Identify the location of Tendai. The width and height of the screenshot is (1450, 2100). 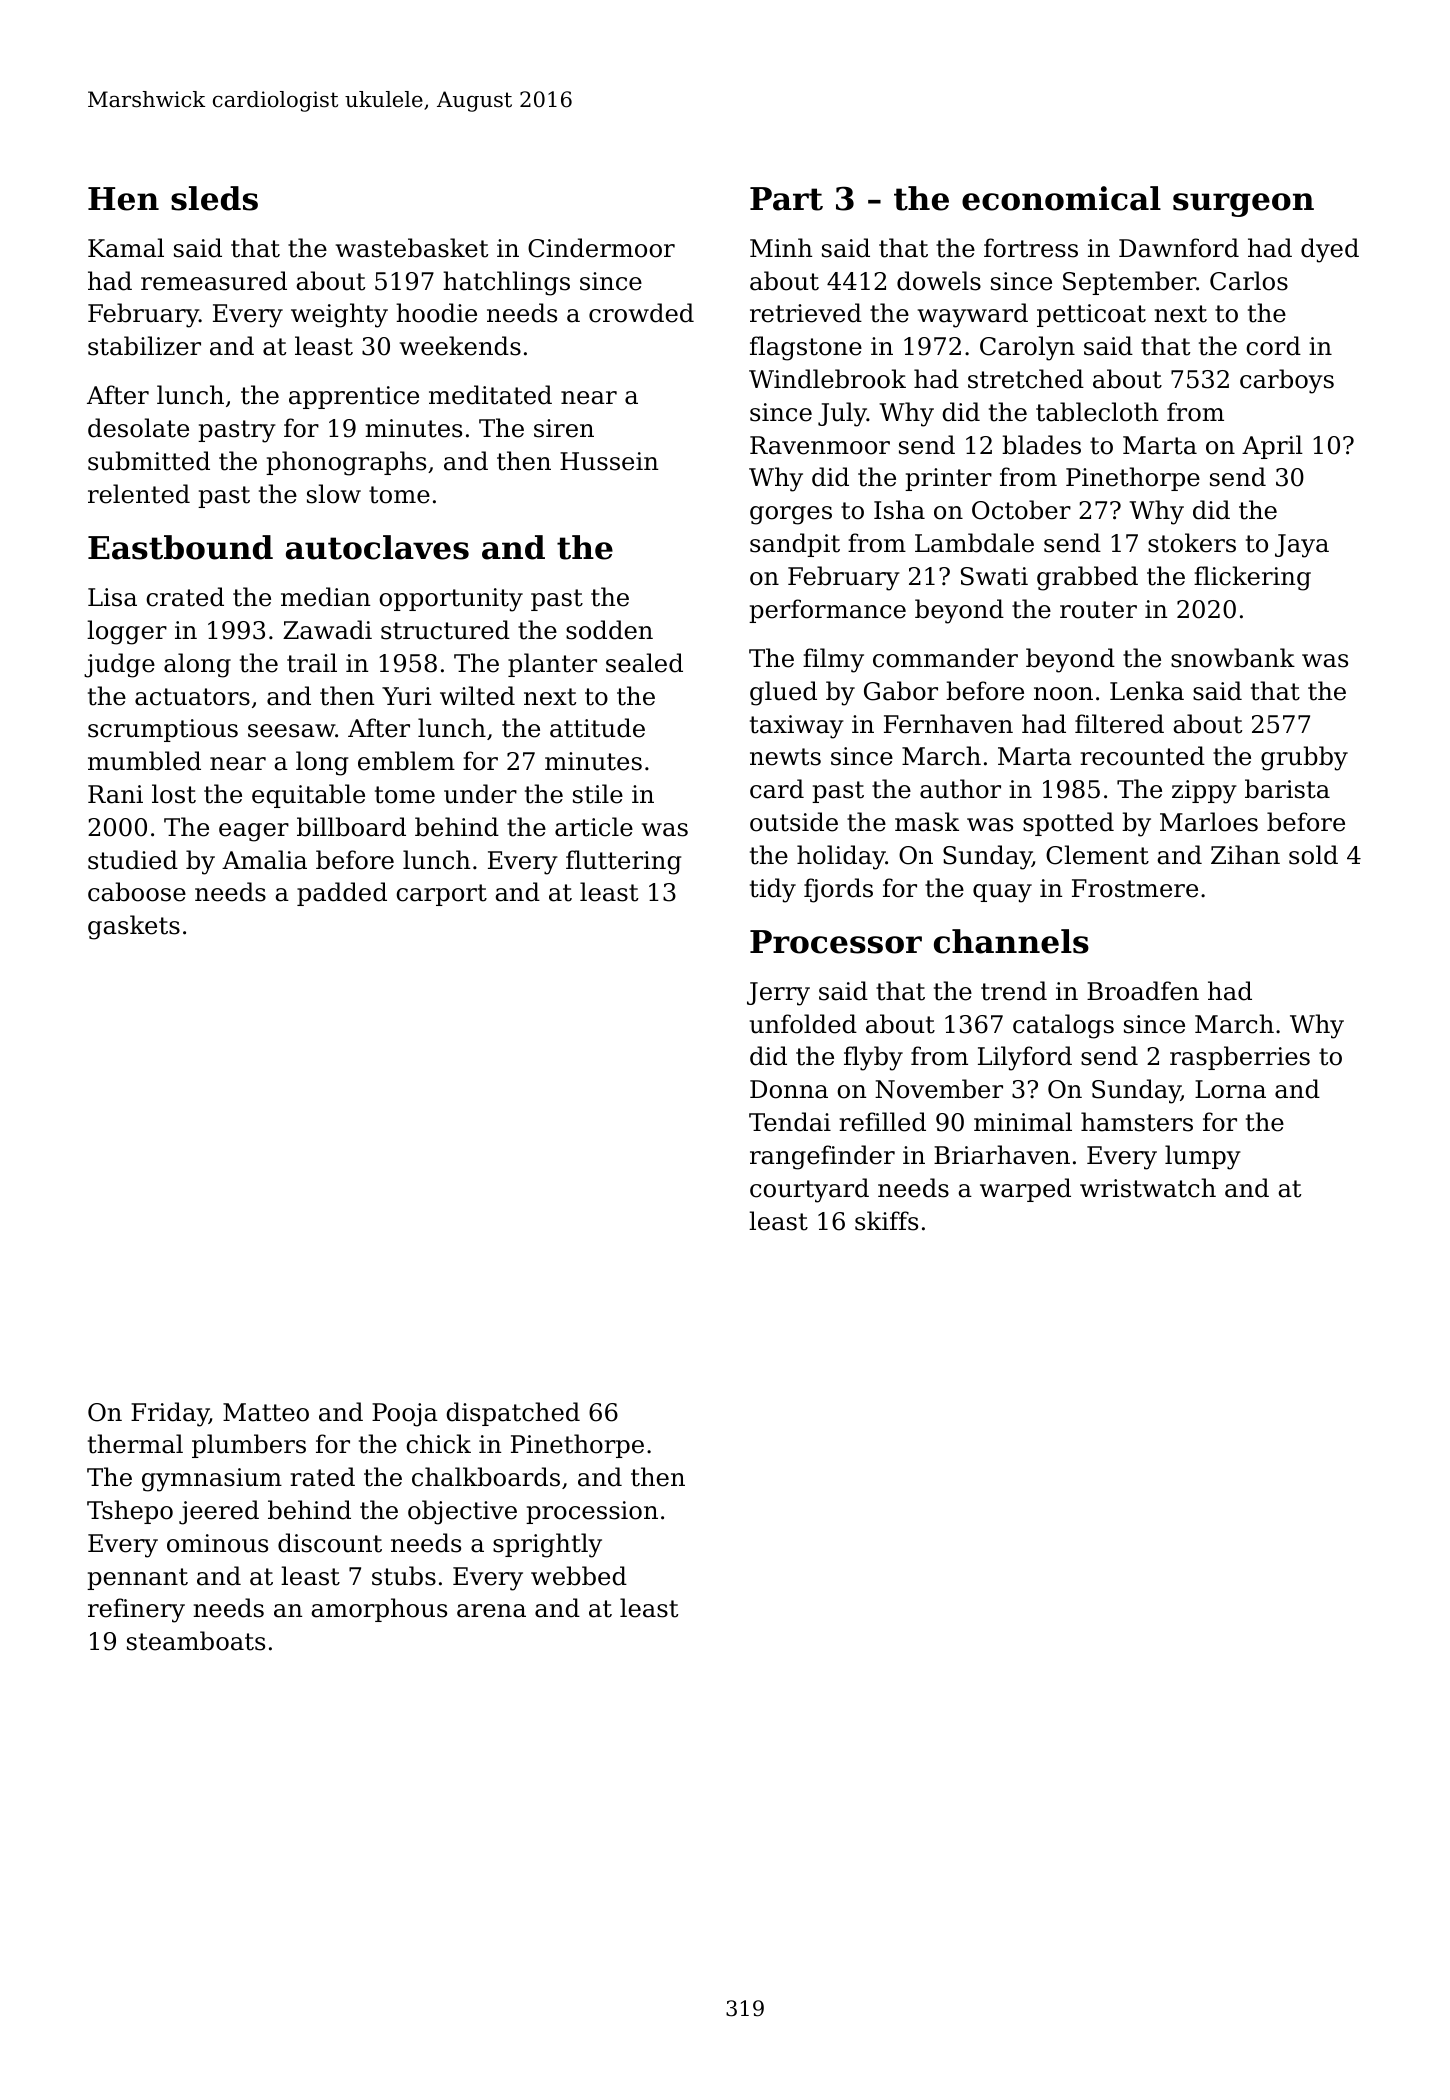
(790, 1122).
